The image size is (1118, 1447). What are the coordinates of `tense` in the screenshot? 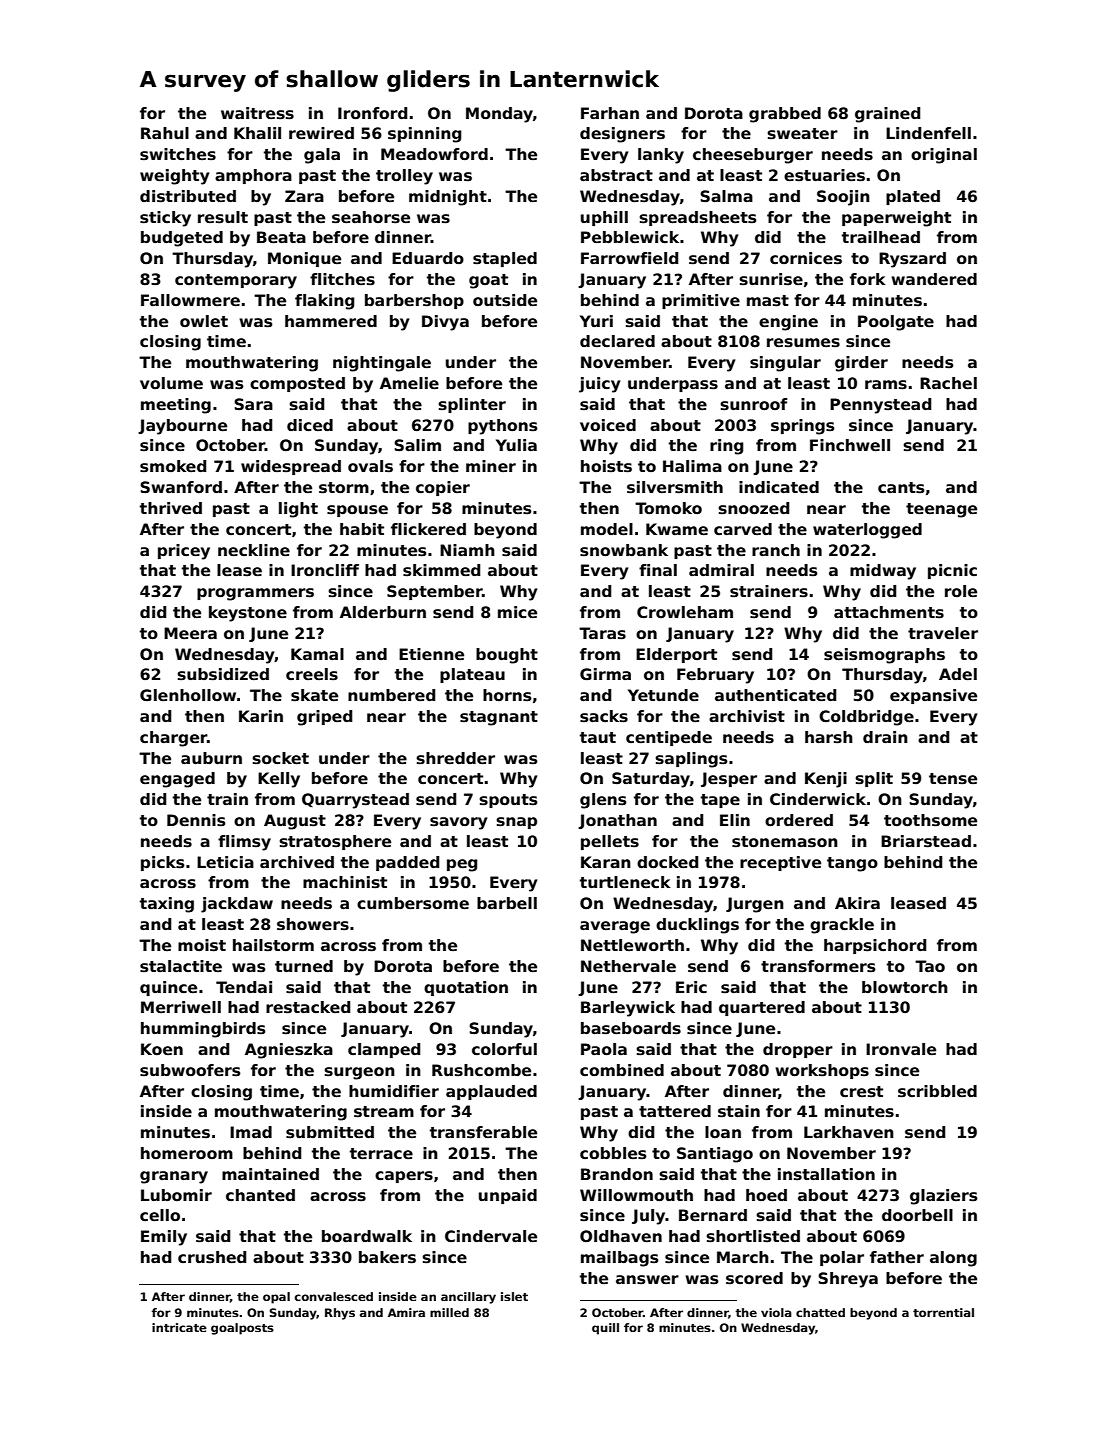 It's located at (953, 779).
